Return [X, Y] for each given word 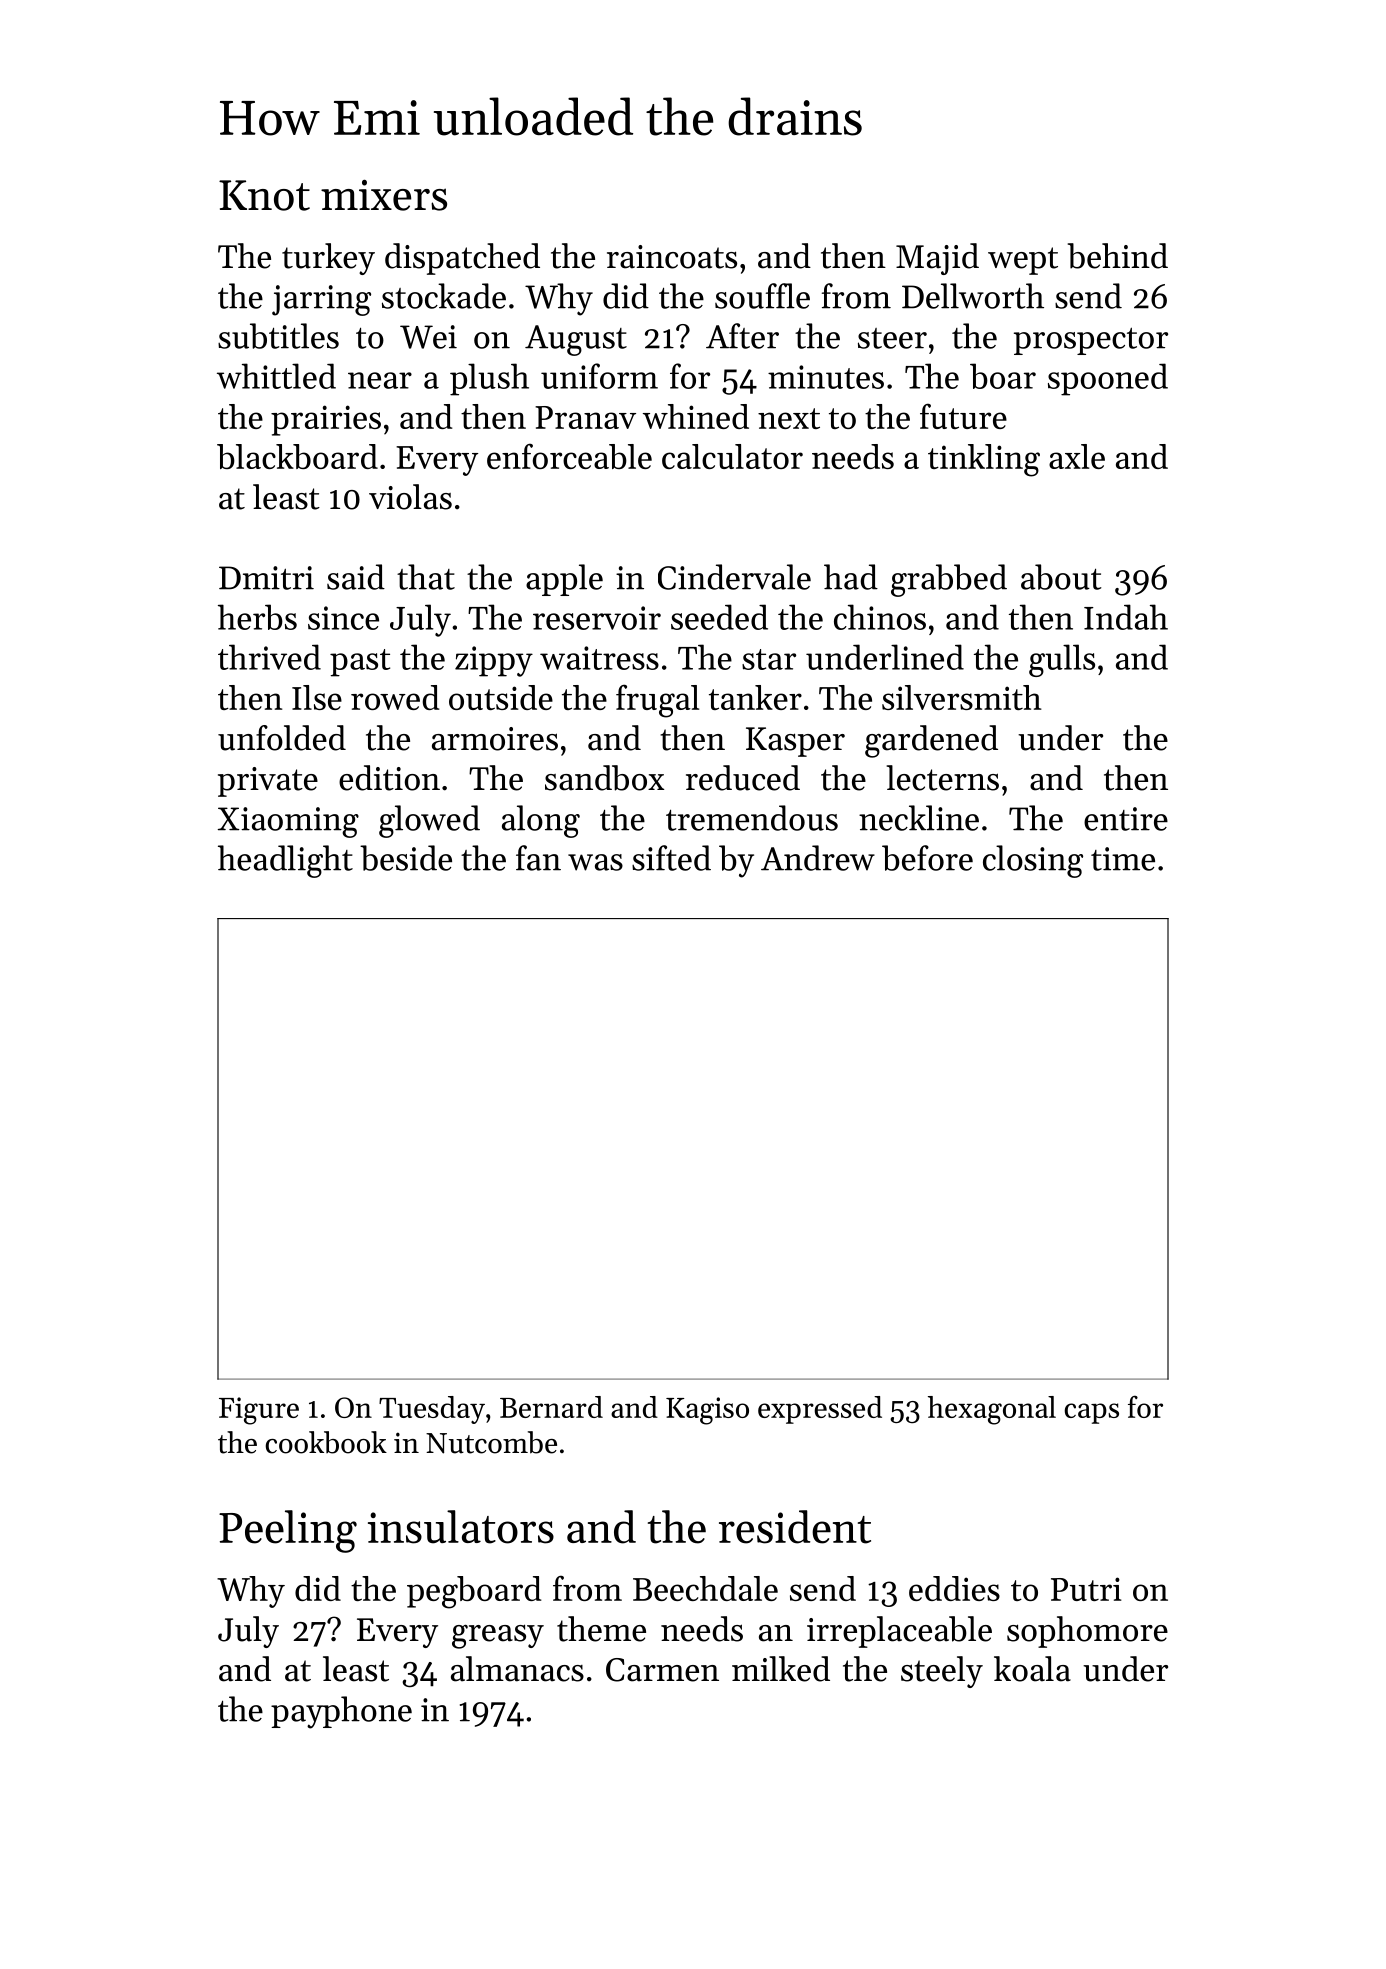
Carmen [662, 1670]
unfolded [282, 738]
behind [1118, 256]
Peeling [288, 1531]
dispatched [462, 259]
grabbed [949, 580]
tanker [755, 697]
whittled [276, 376]
